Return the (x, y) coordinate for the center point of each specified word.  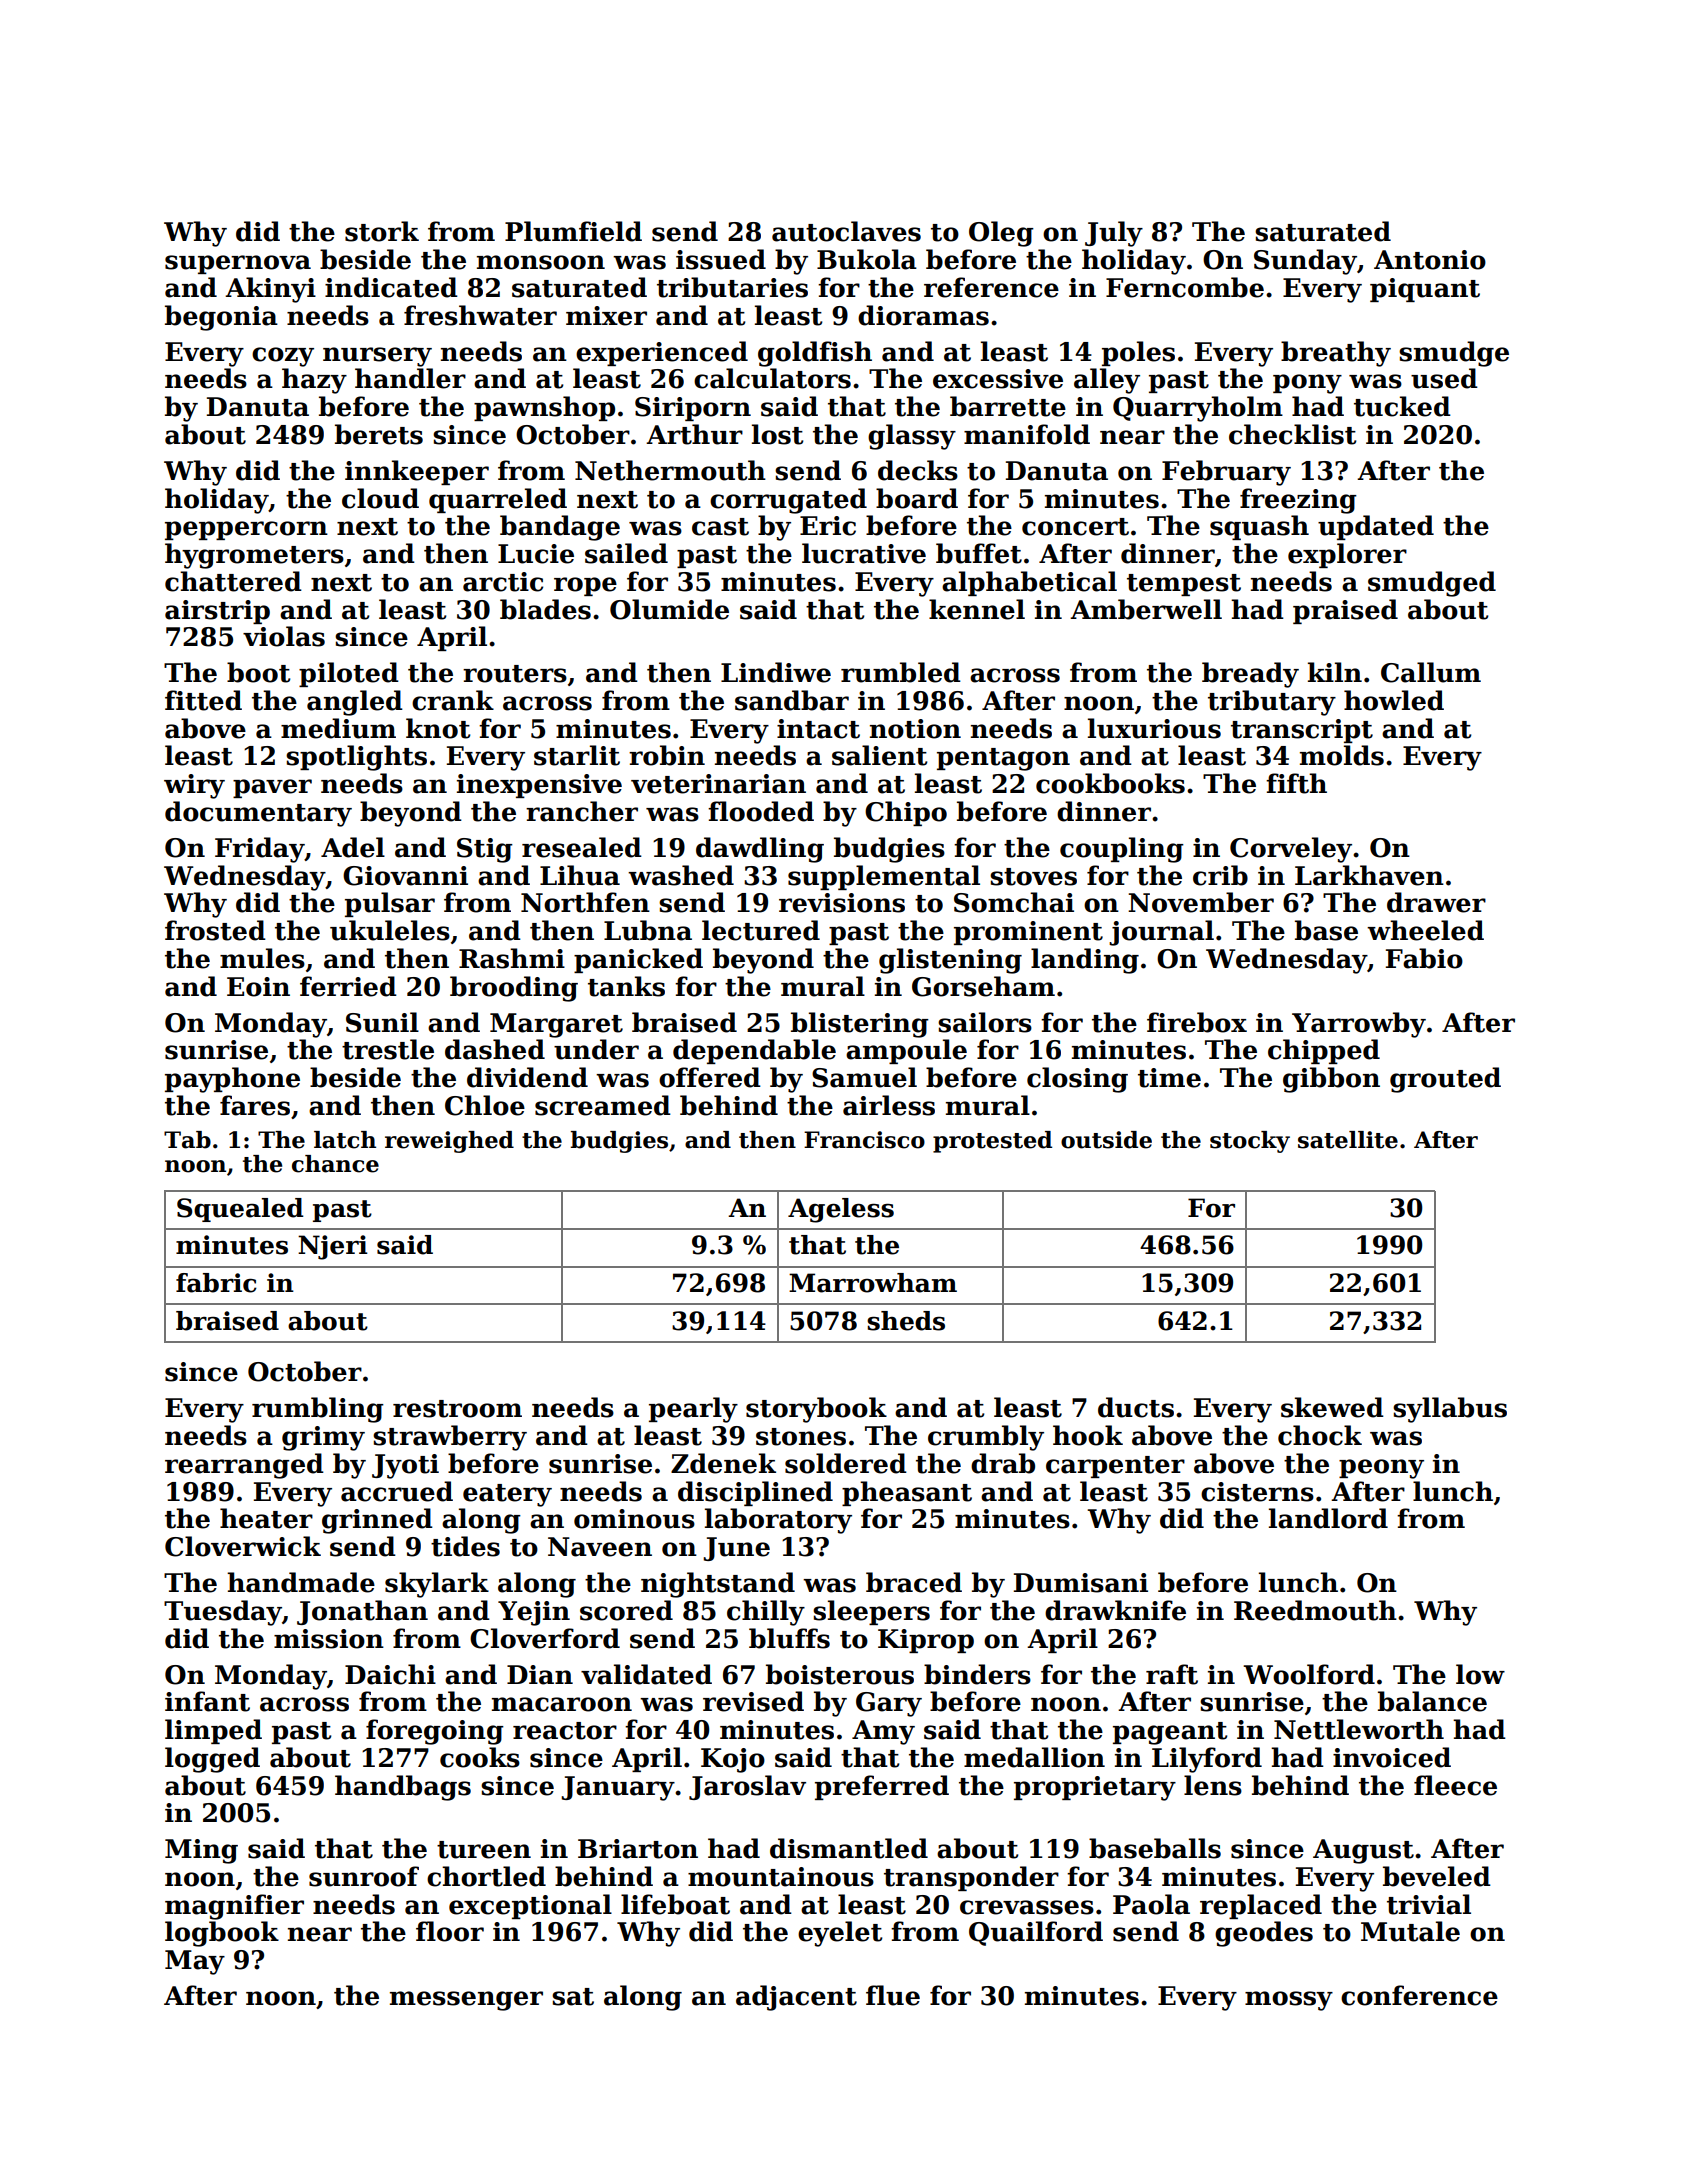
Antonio (1430, 260)
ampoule (906, 1051)
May (195, 1962)
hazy (314, 381)
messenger (466, 2001)
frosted (215, 930)
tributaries (732, 287)
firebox (1197, 1022)
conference (1419, 1995)
